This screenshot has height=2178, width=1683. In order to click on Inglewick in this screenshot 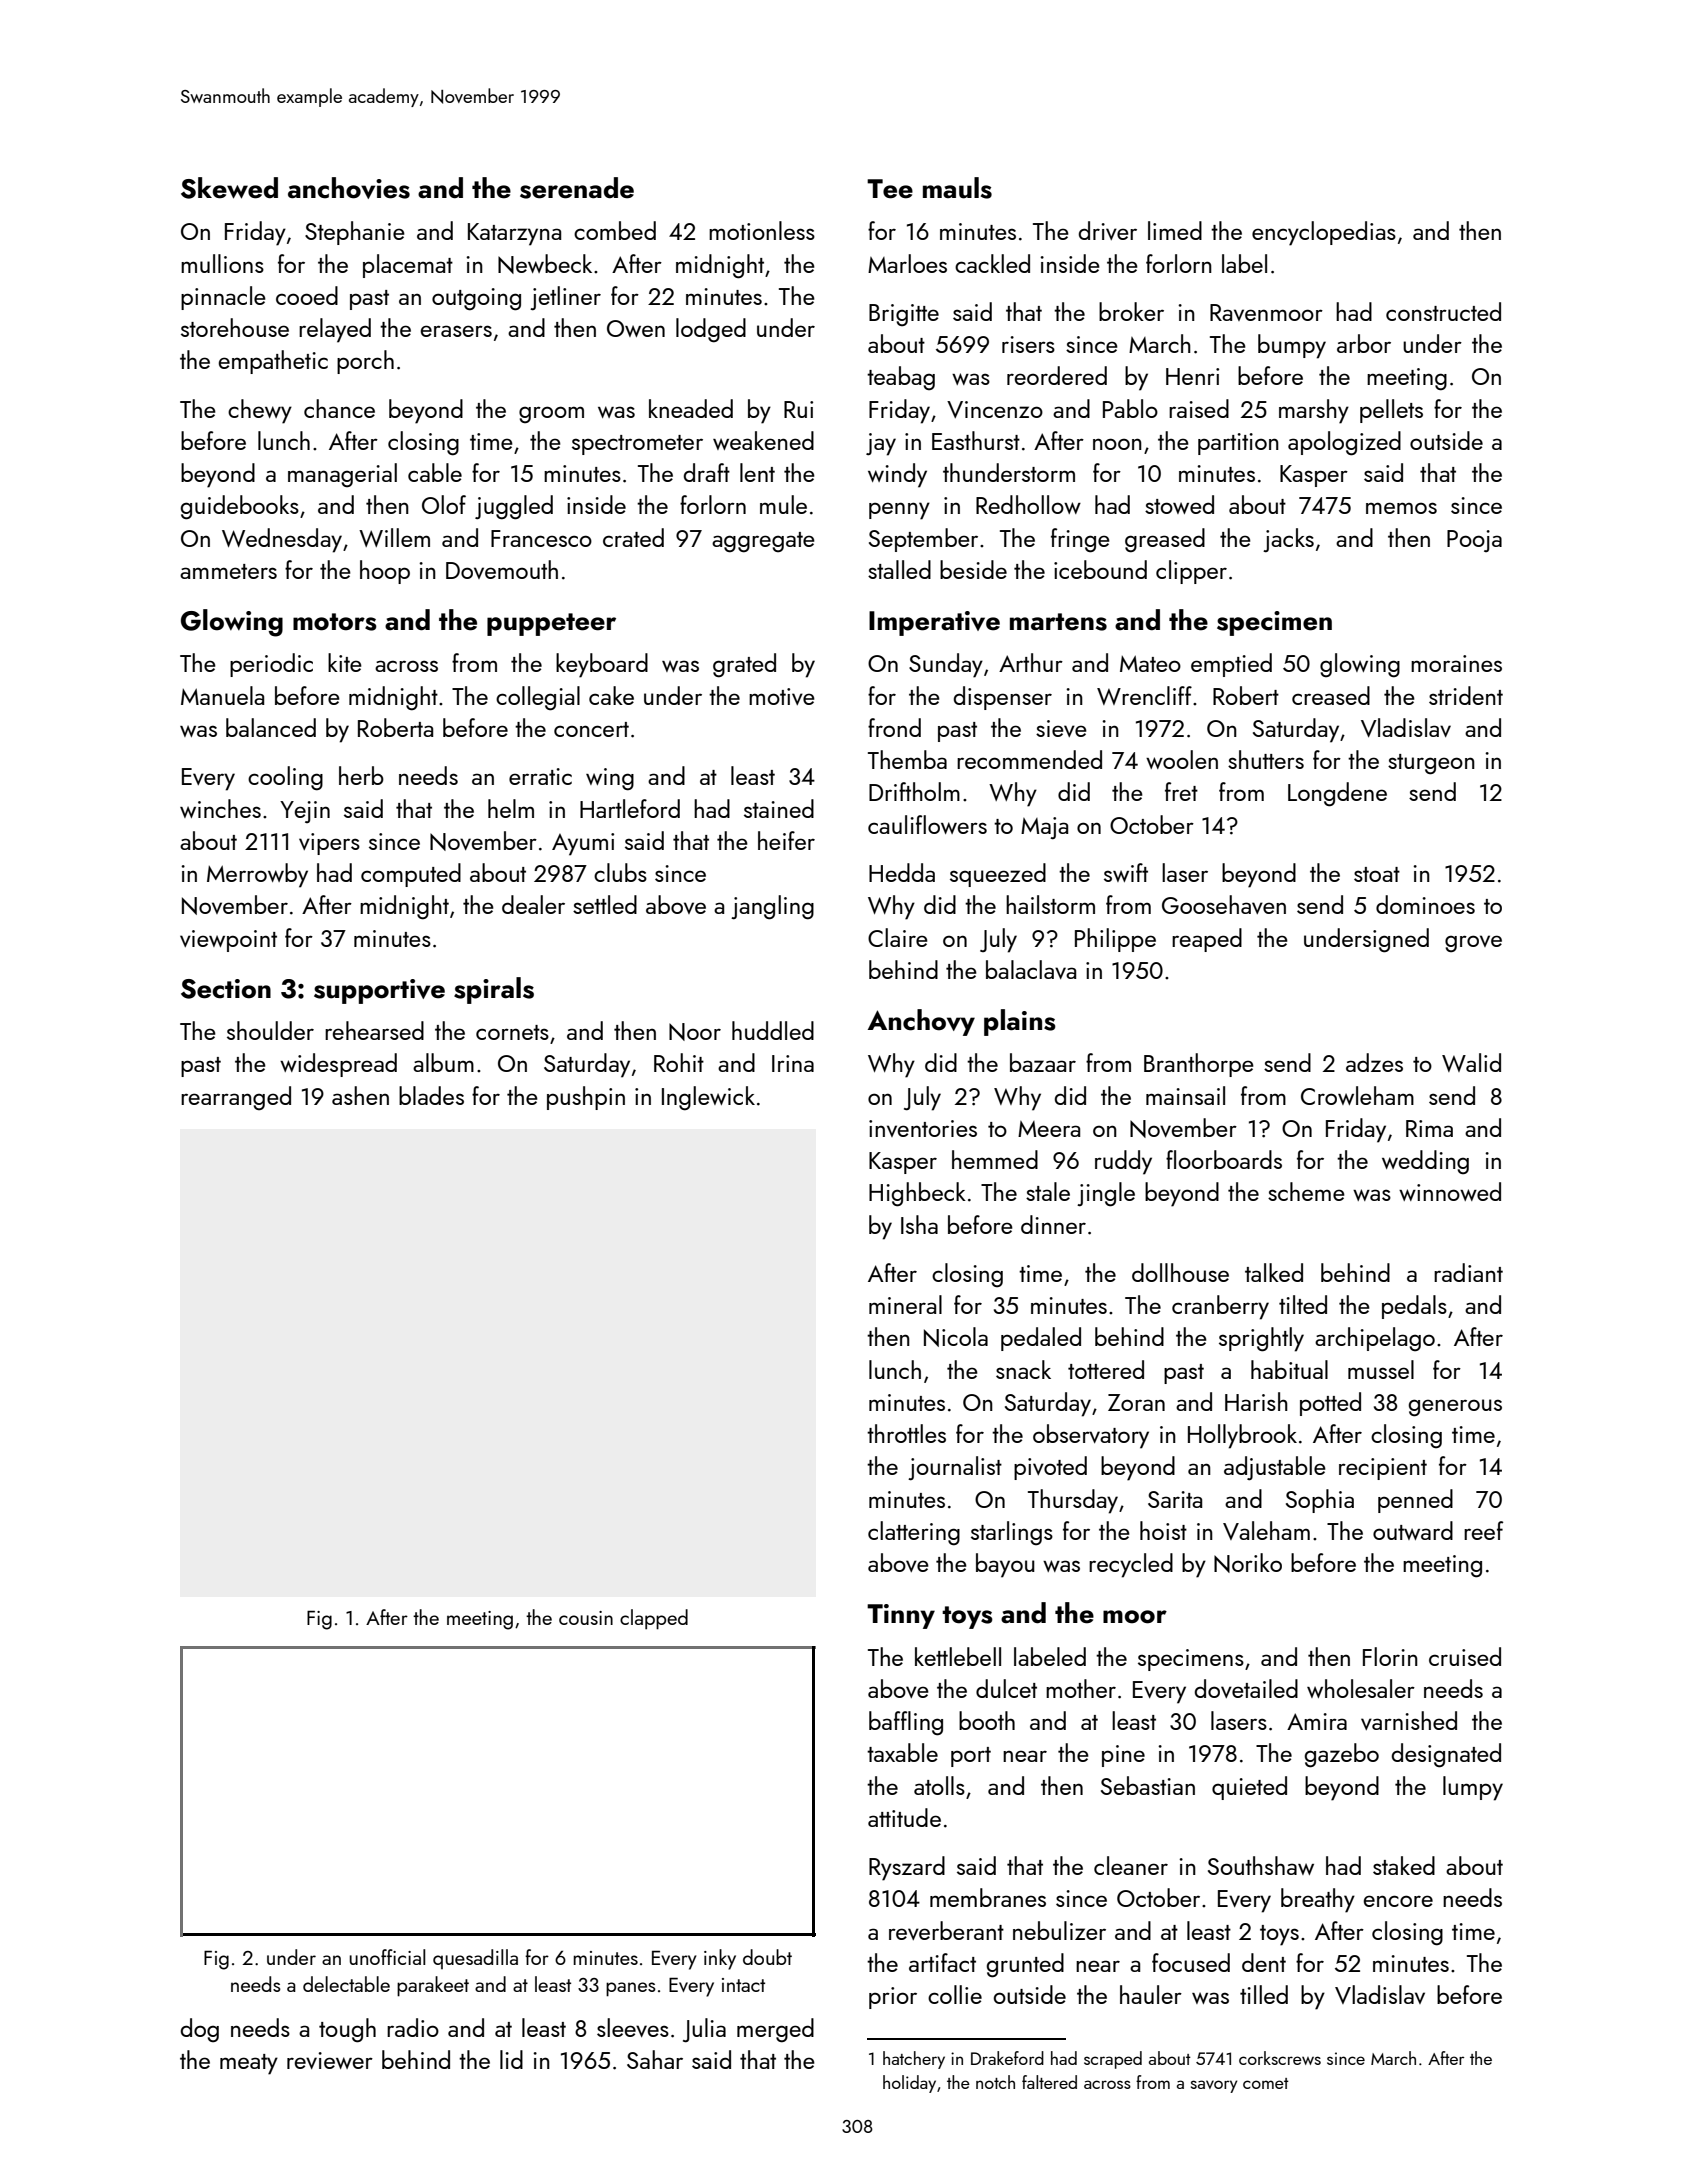, I will do `click(708, 1098)`.
